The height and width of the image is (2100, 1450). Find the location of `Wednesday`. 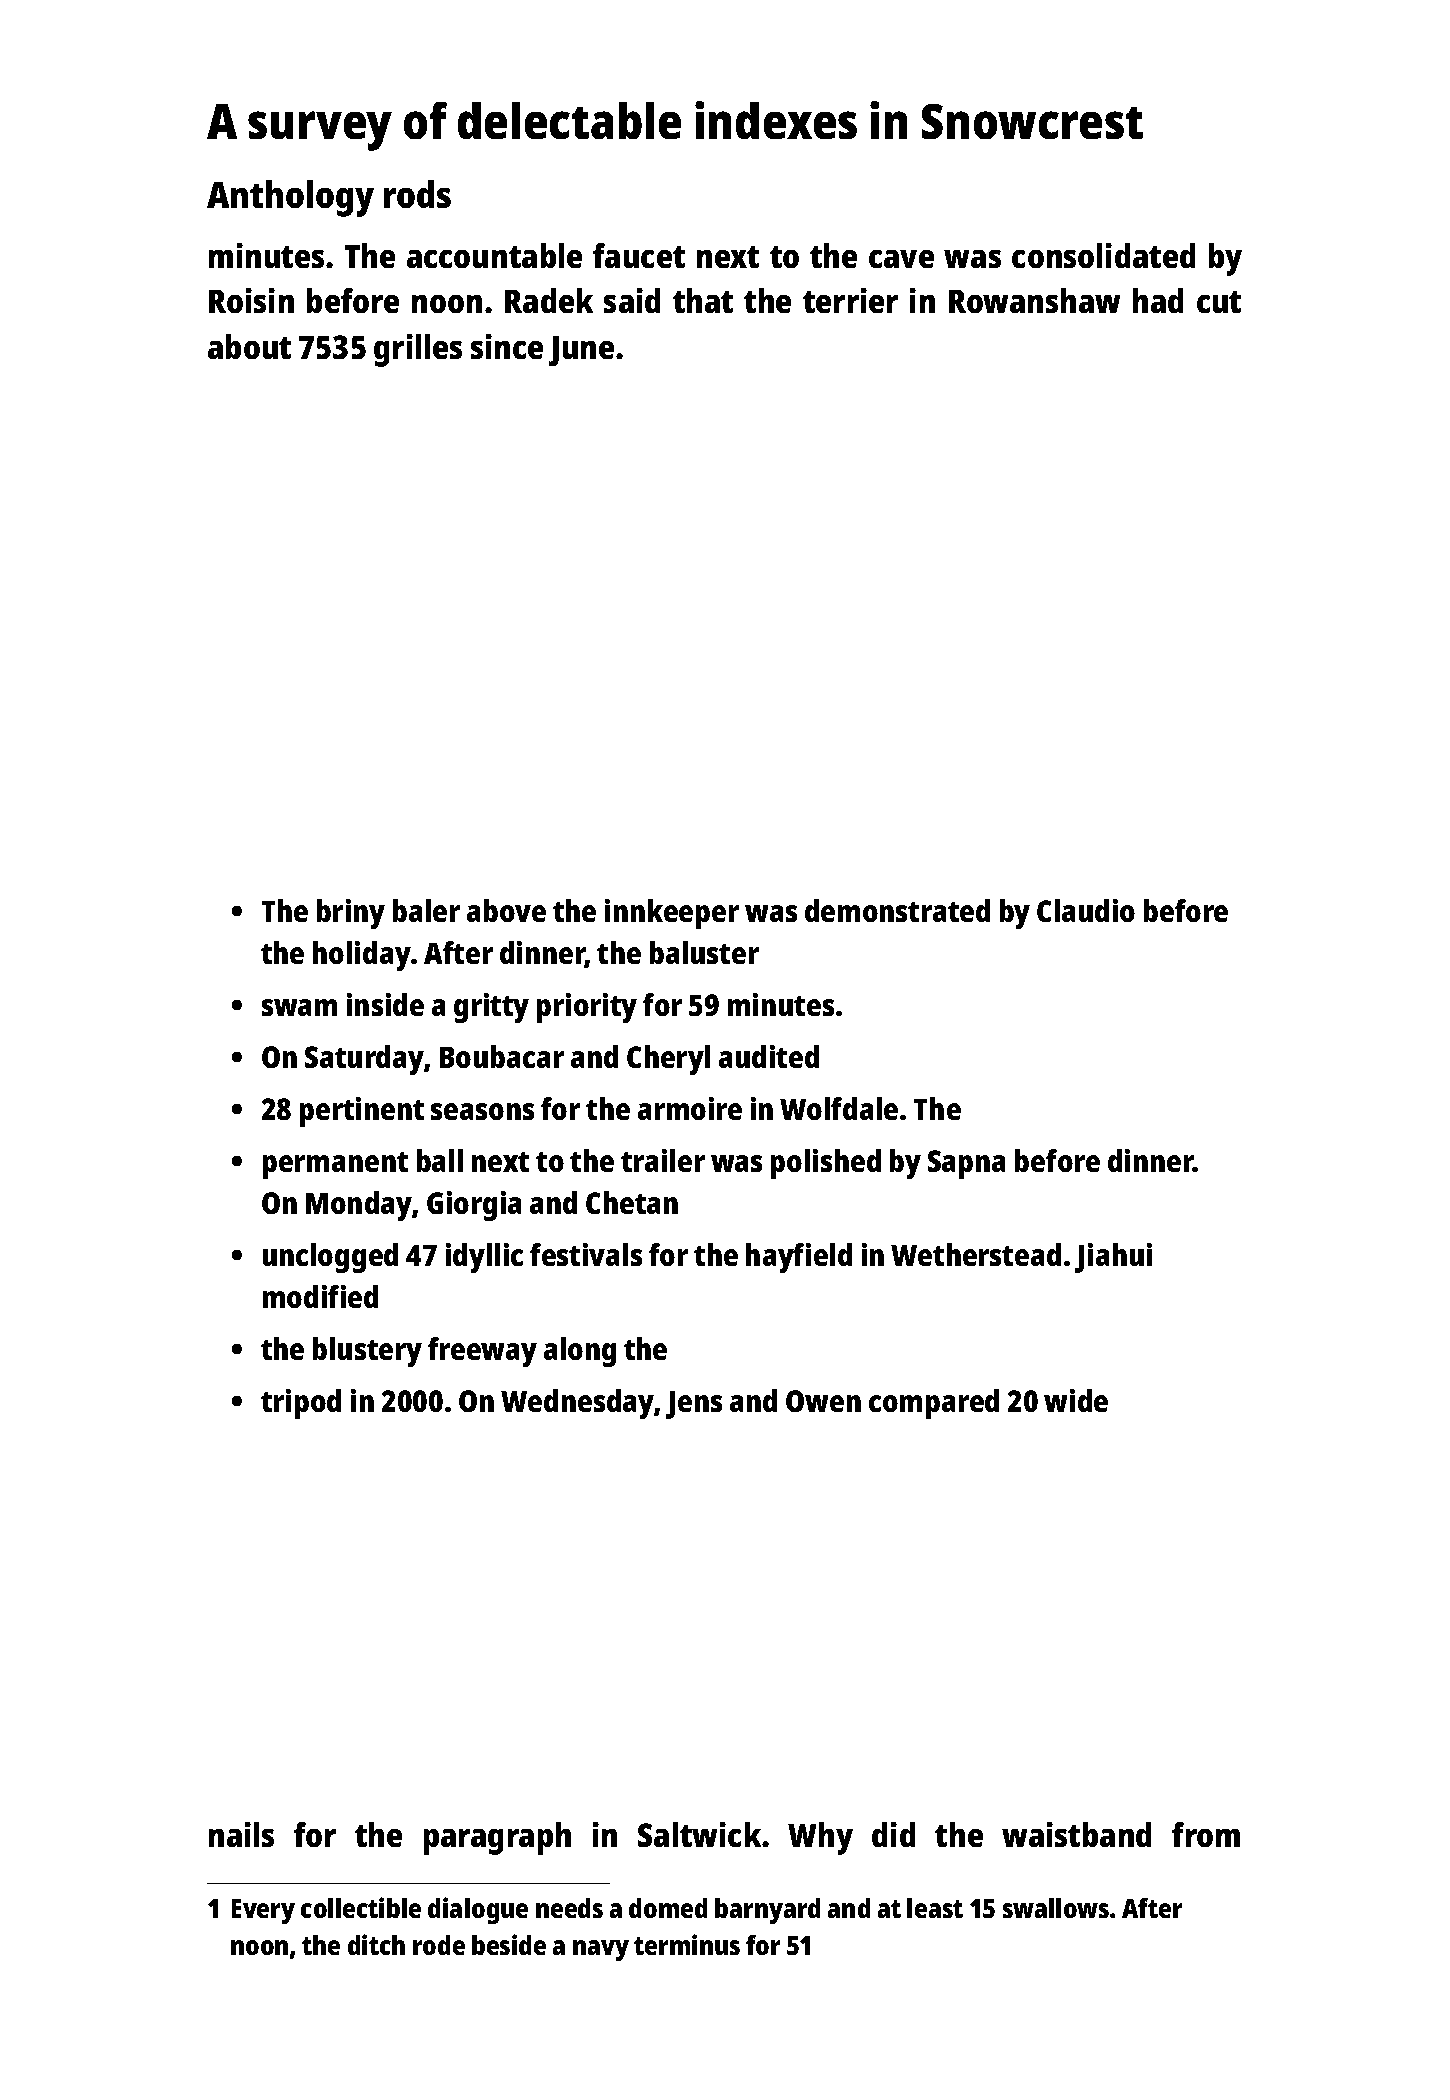

Wednesday is located at coordinates (578, 1404).
